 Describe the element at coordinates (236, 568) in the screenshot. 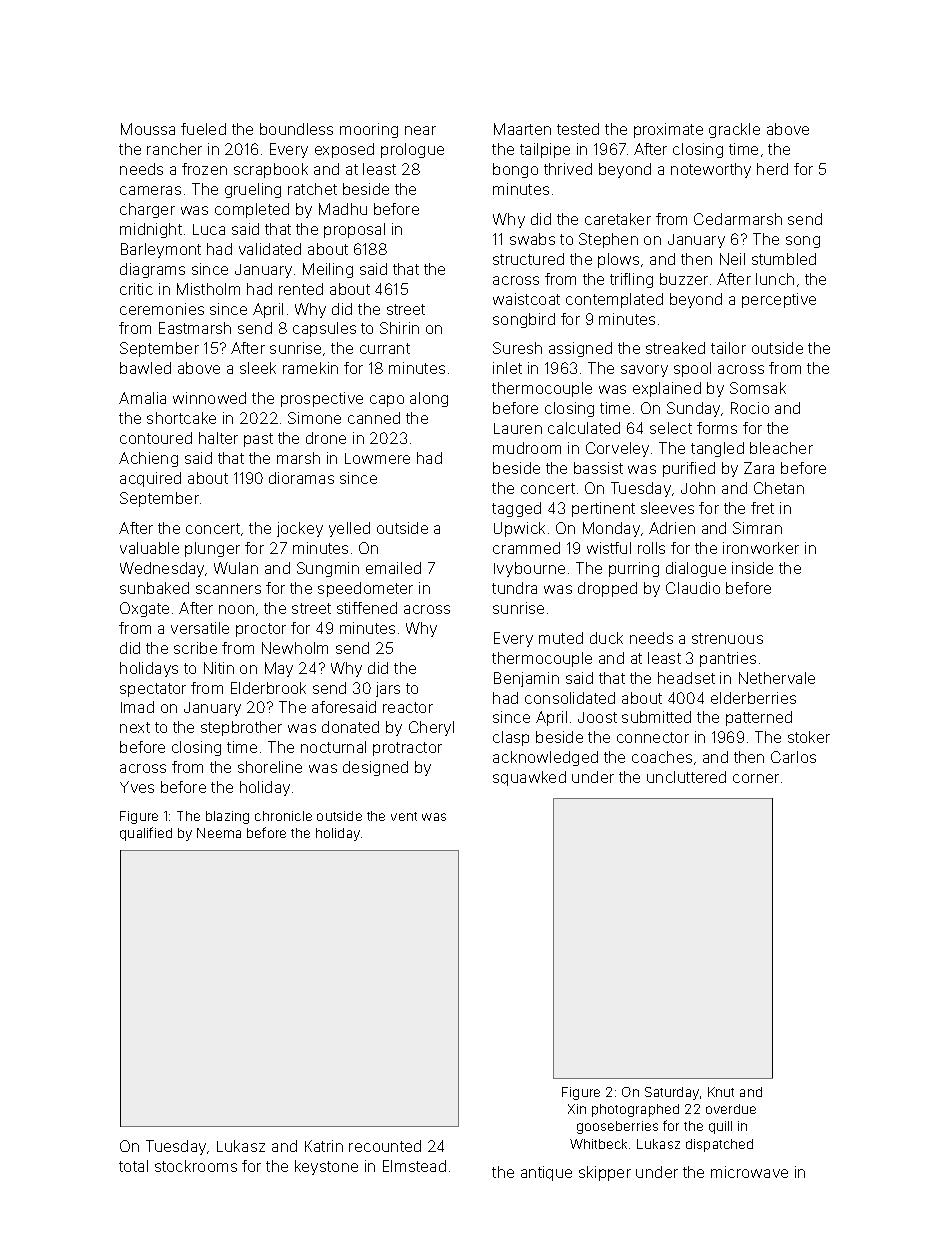

I see `Wulan` at that location.
